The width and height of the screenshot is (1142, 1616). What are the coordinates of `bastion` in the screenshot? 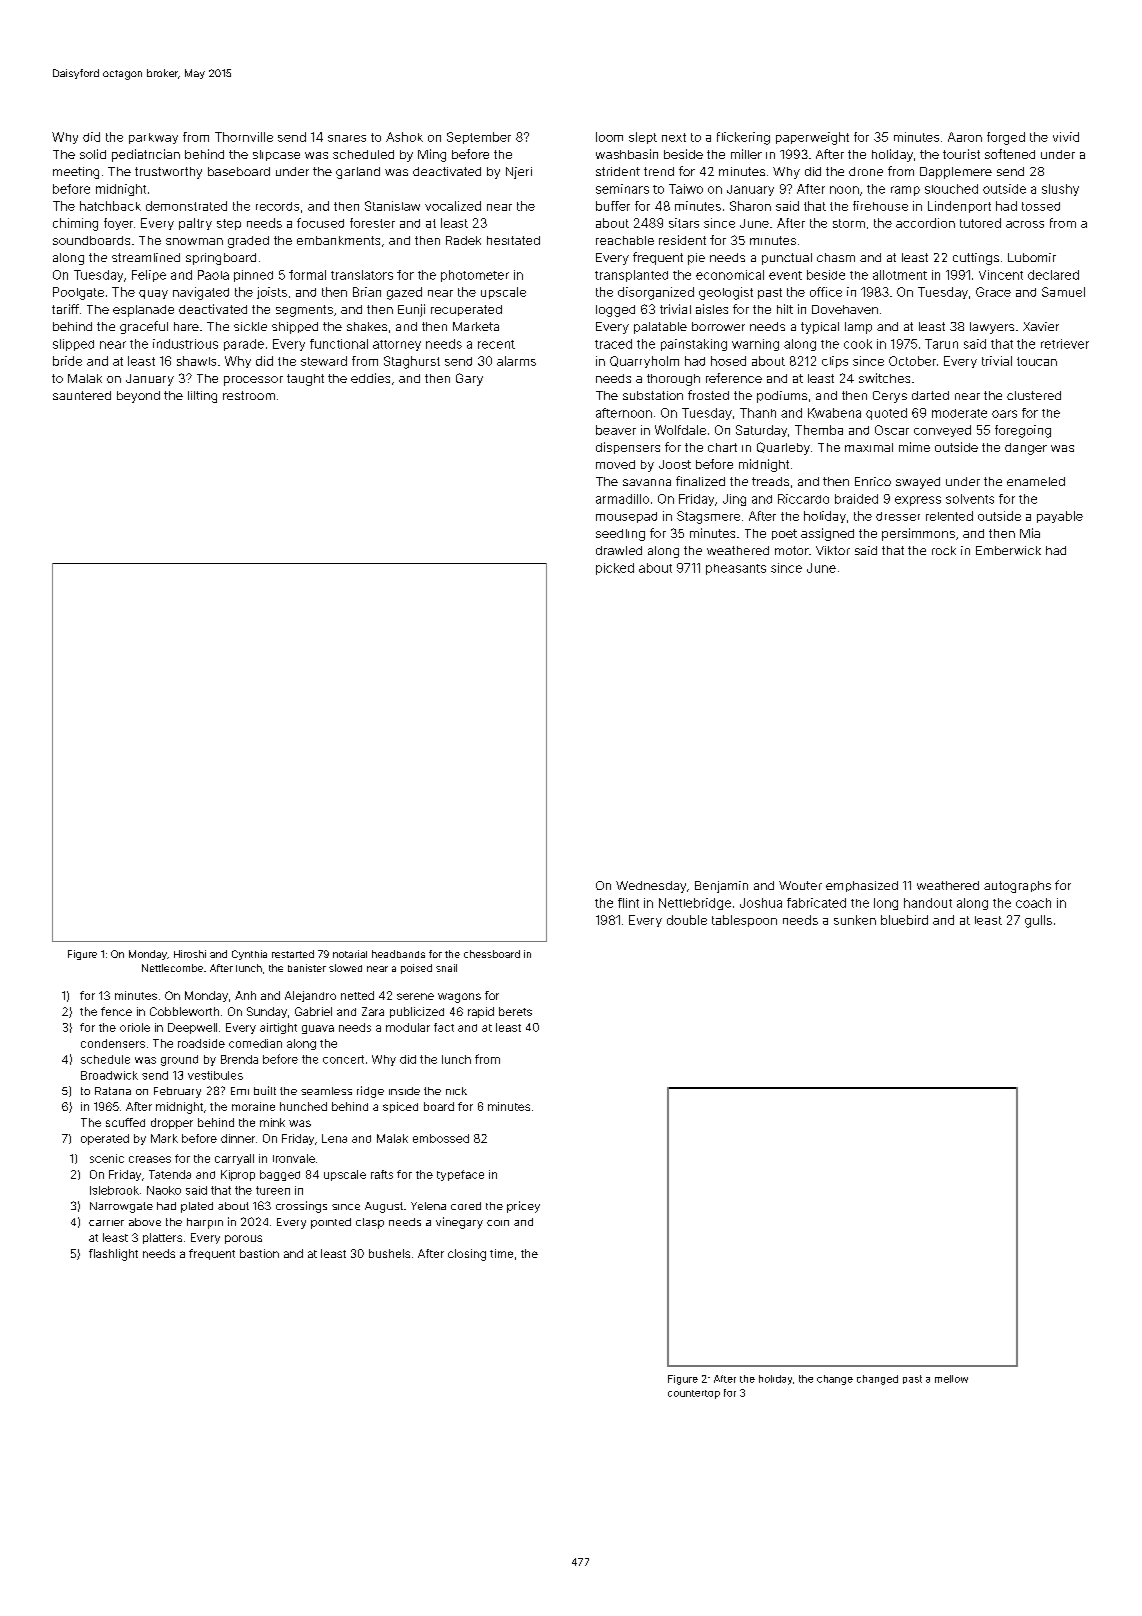 It's located at (259, 1253).
